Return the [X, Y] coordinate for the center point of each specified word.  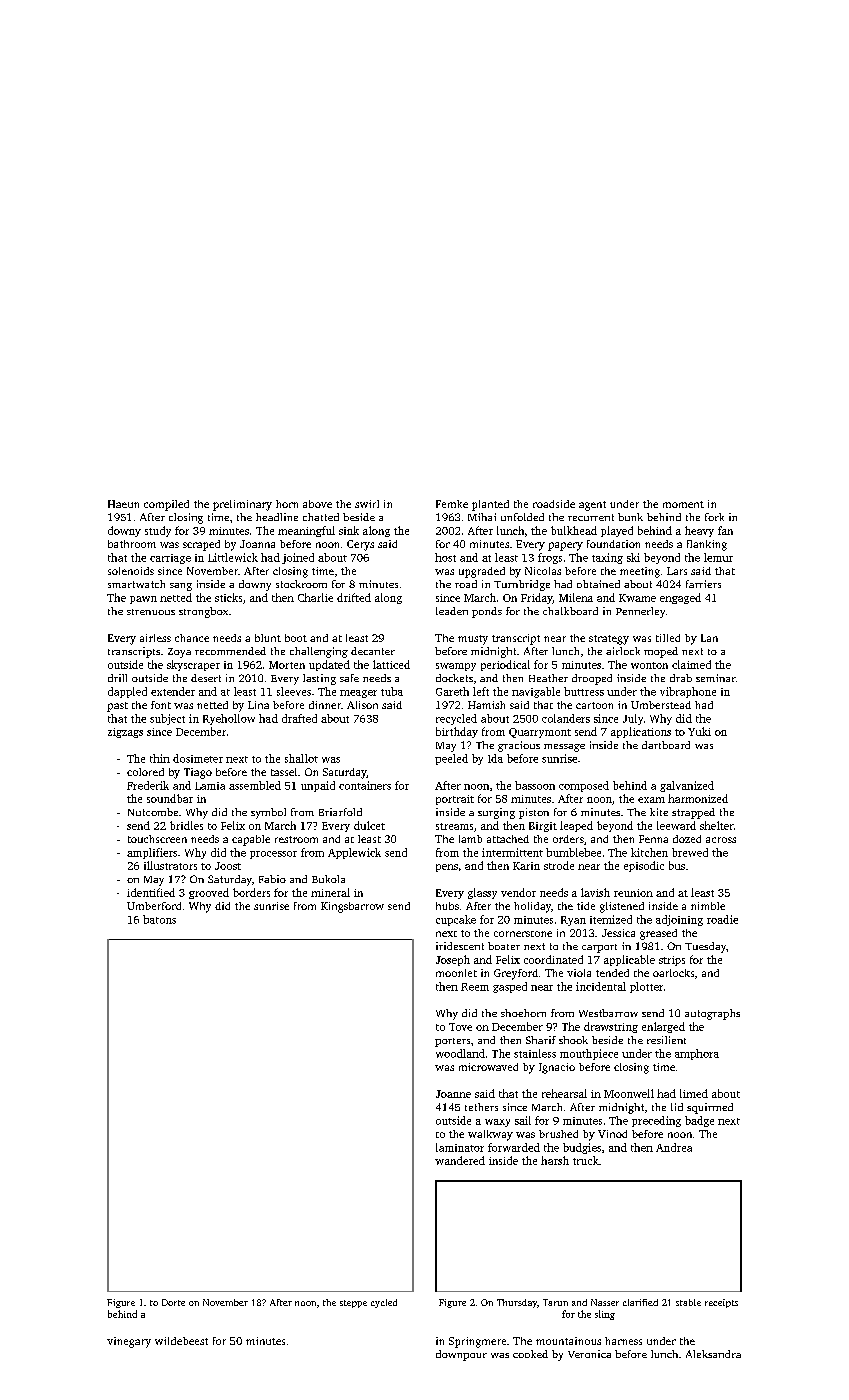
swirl [367, 504]
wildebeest [181, 1341]
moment [683, 504]
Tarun [555, 1302]
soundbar [170, 798]
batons [159, 919]
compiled [166, 505]
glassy [482, 893]
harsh [555, 1160]
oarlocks [673, 973]
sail [523, 1120]
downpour [461, 1355]
